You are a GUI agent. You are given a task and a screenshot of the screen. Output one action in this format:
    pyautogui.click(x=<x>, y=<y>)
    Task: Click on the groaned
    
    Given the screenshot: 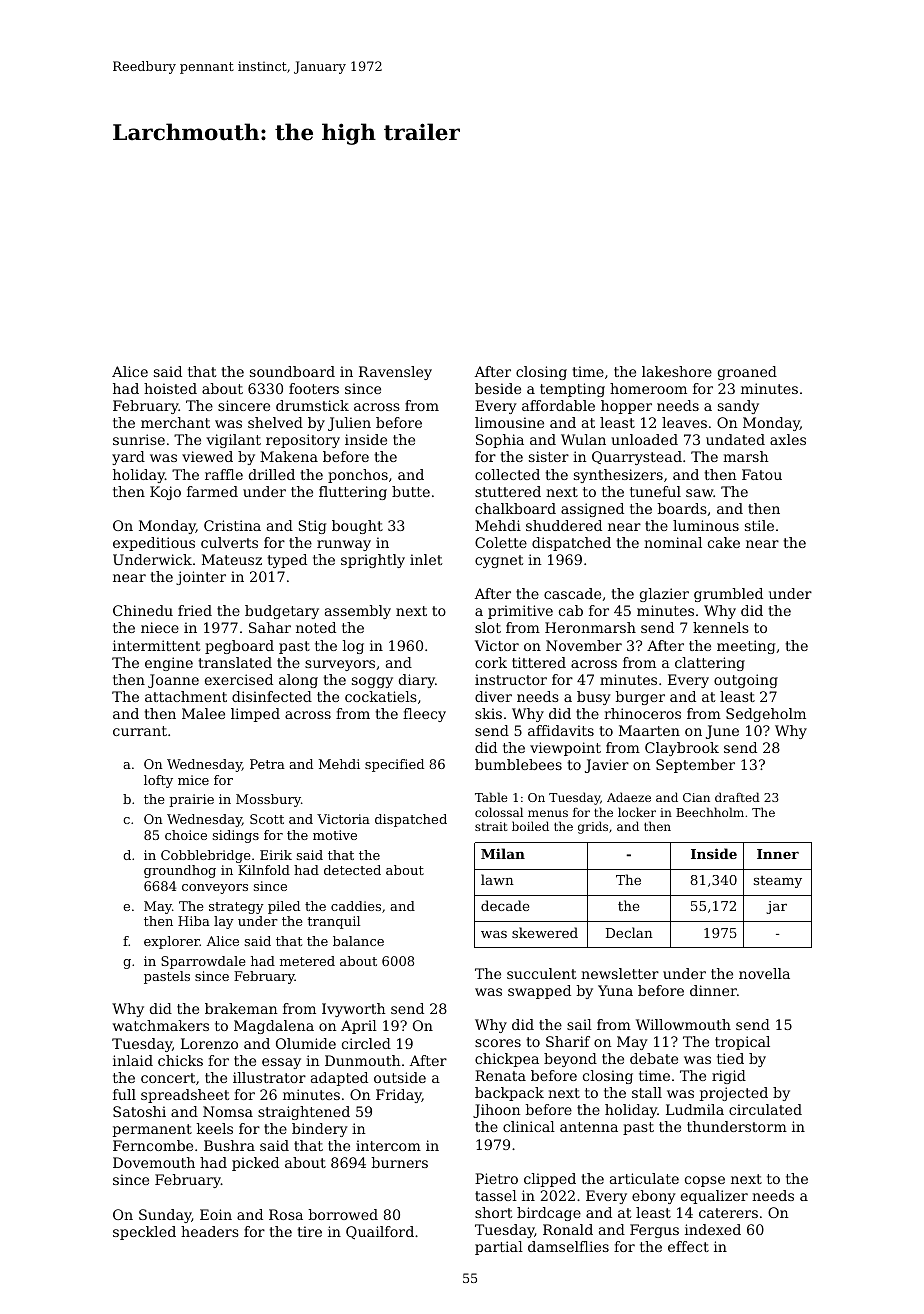 What is the action you would take?
    pyautogui.click(x=747, y=373)
